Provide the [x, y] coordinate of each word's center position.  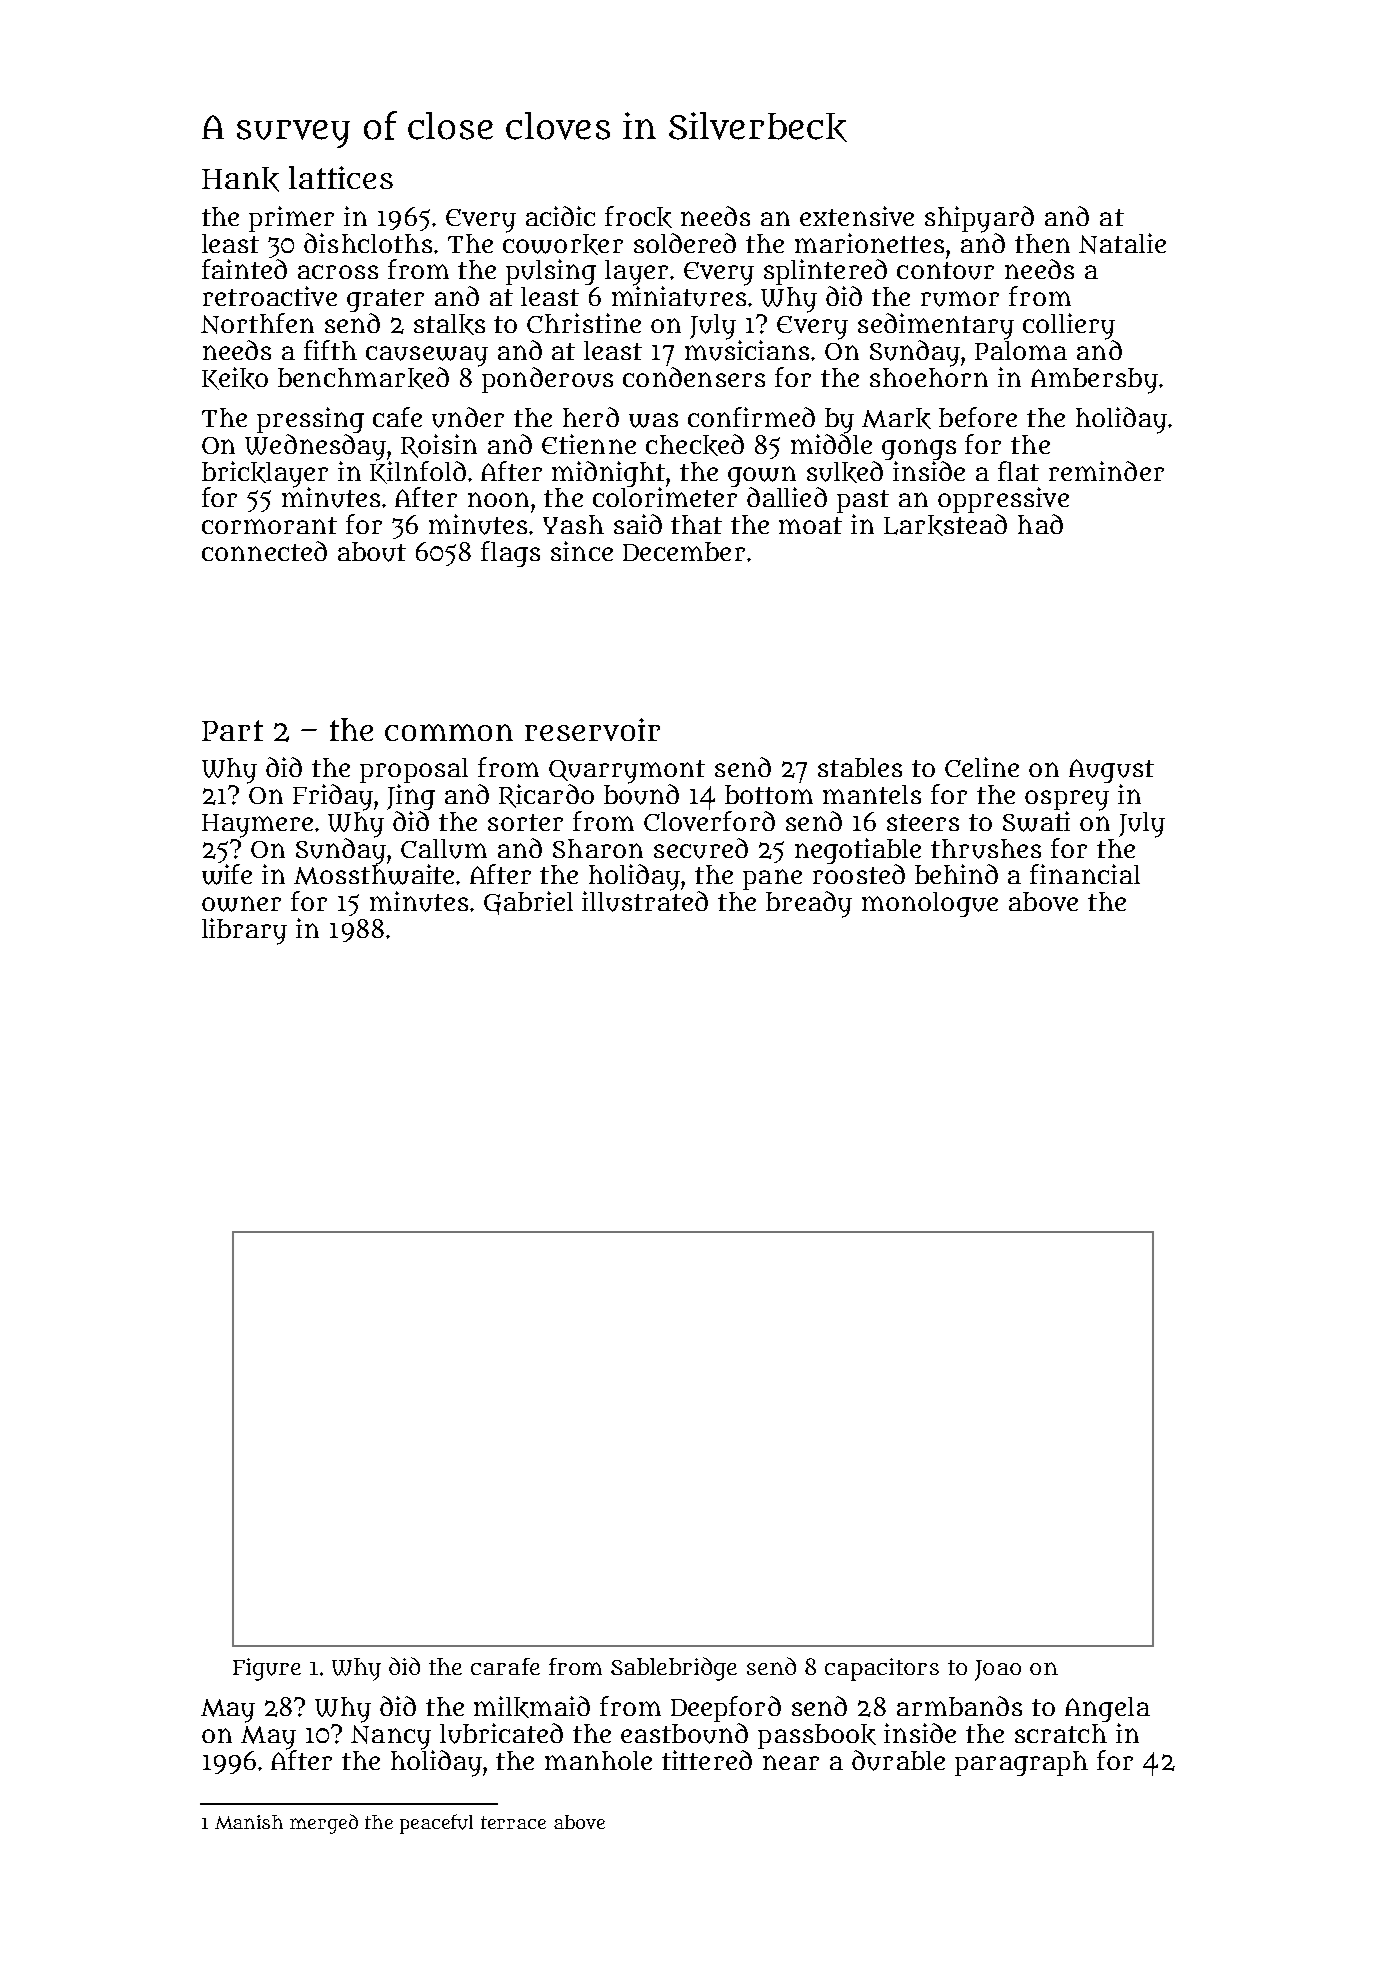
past [863, 501]
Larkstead [945, 525]
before [978, 417]
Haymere [257, 826]
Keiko [235, 378]
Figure [267, 1669]
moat [810, 525]
